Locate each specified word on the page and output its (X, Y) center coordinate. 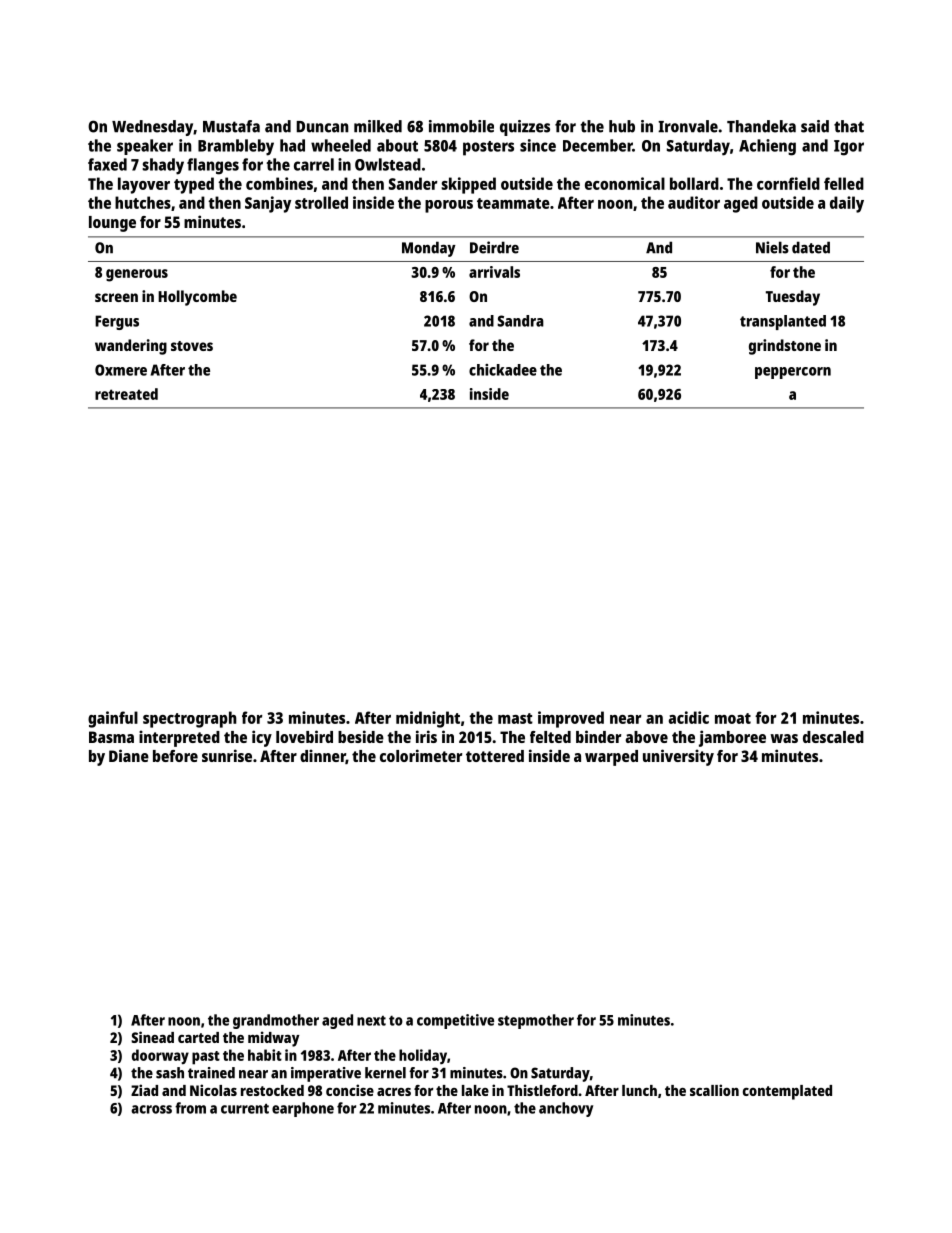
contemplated (787, 1092)
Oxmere (121, 370)
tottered (495, 756)
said (815, 126)
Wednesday (152, 128)
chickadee (503, 370)
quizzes (525, 128)
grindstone (785, 347)
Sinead (152, 1037)
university (678, 757)
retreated (126, 394)
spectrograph (190, 719)
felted (550, 737)
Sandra (520, 321)
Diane (129, 755)
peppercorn (793, 373)
